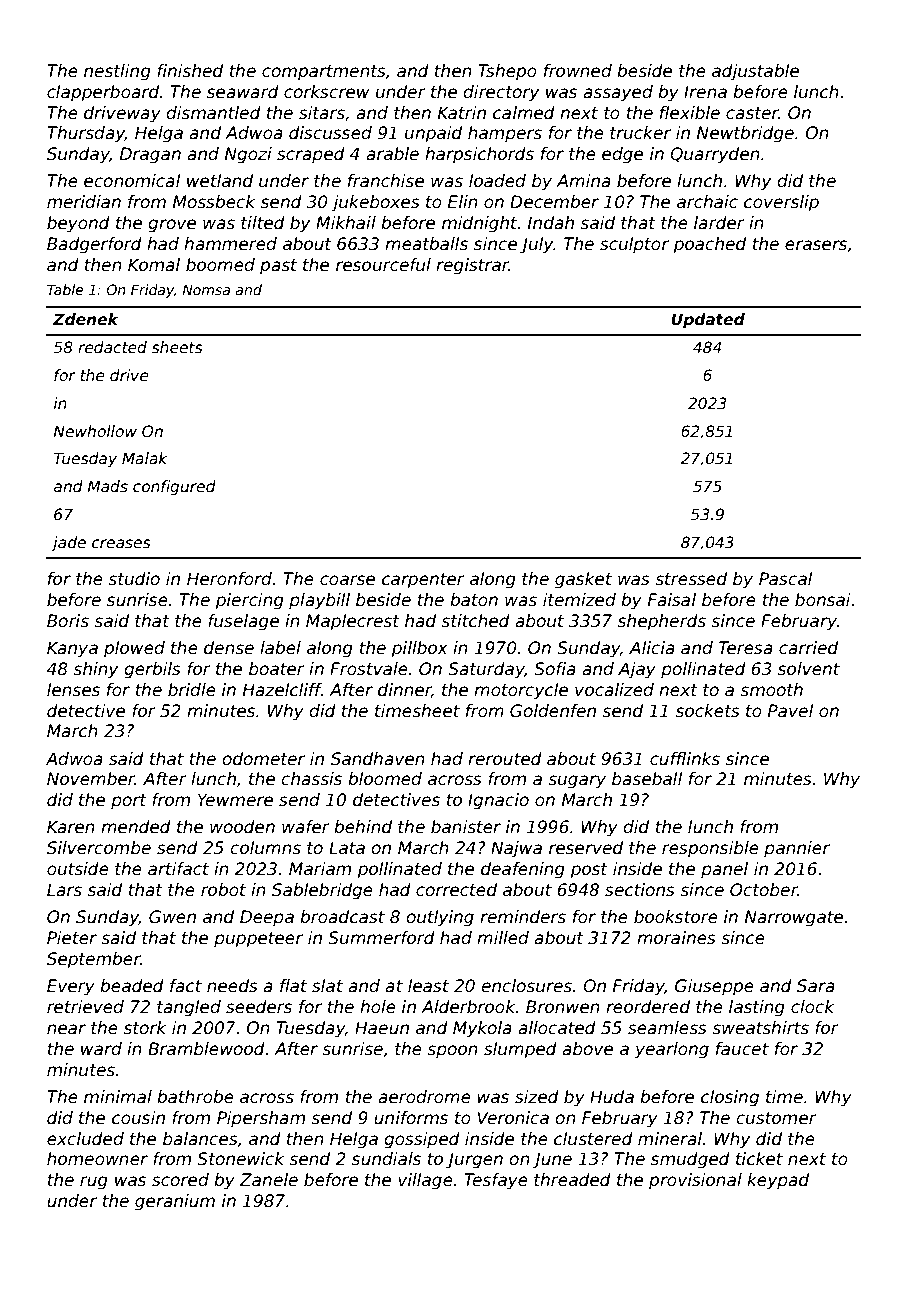  What do you see at coordinates (497, 181) in the page?
I see `loaded` at bounding box center [497, 181].
